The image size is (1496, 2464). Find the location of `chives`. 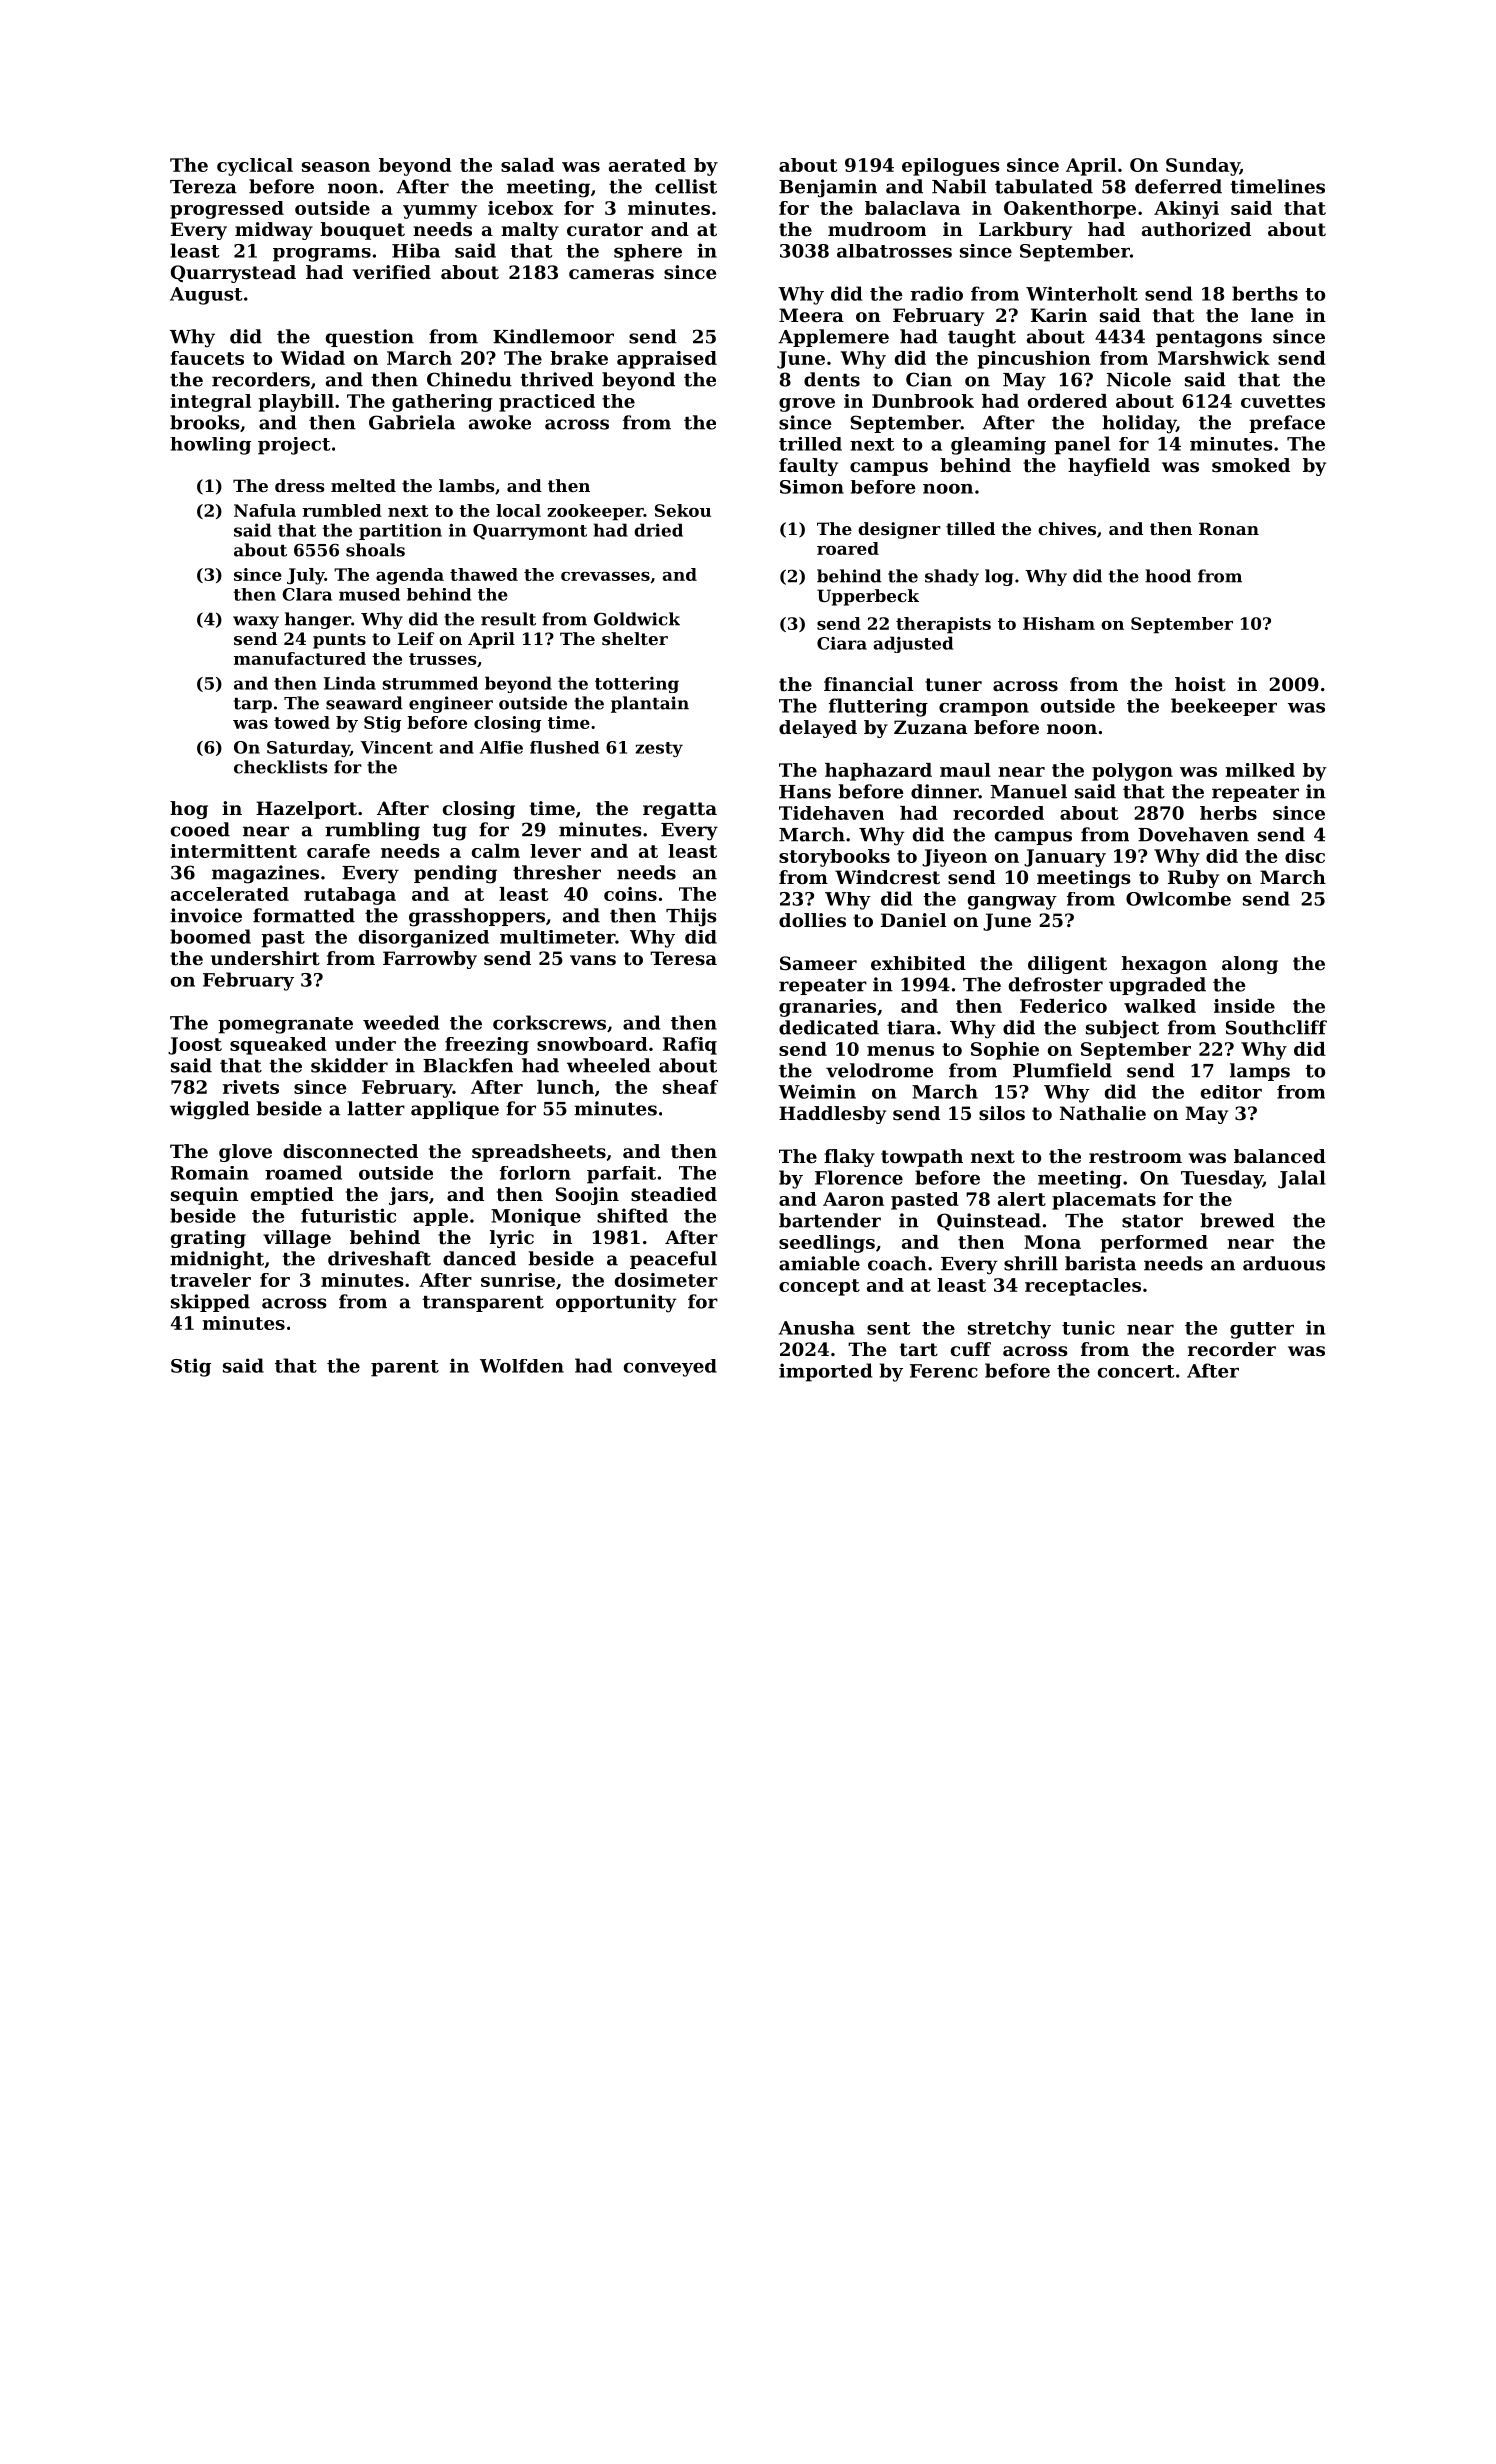

chives is located at coordinates (1067, 528).
